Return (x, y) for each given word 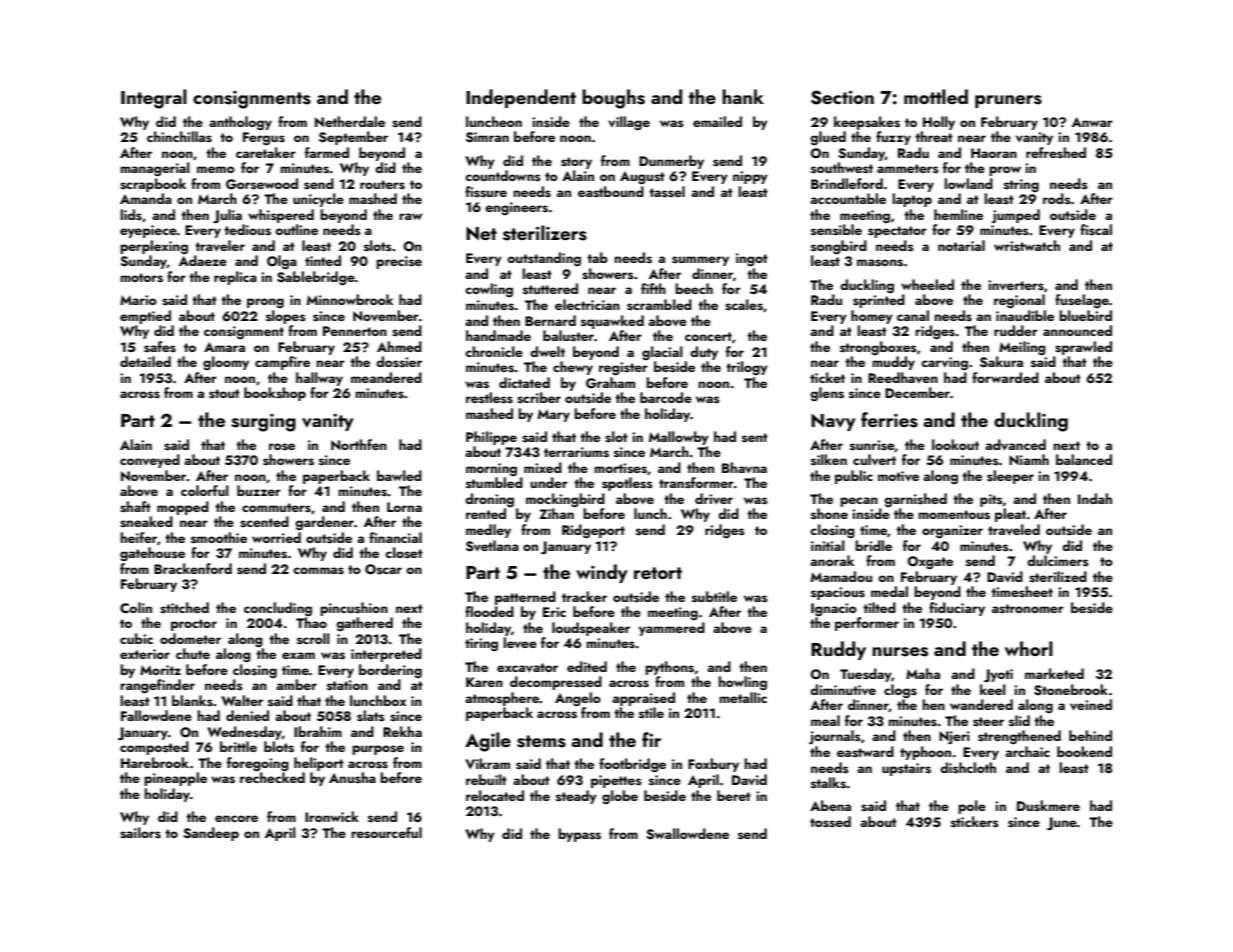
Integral (154, 99)
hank (743, 96)
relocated (495, 795)
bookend (1084, 751)
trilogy (747, 368)
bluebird (1085, 315)
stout (224, 394)
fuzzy (893, 138)
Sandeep (211, 834)
